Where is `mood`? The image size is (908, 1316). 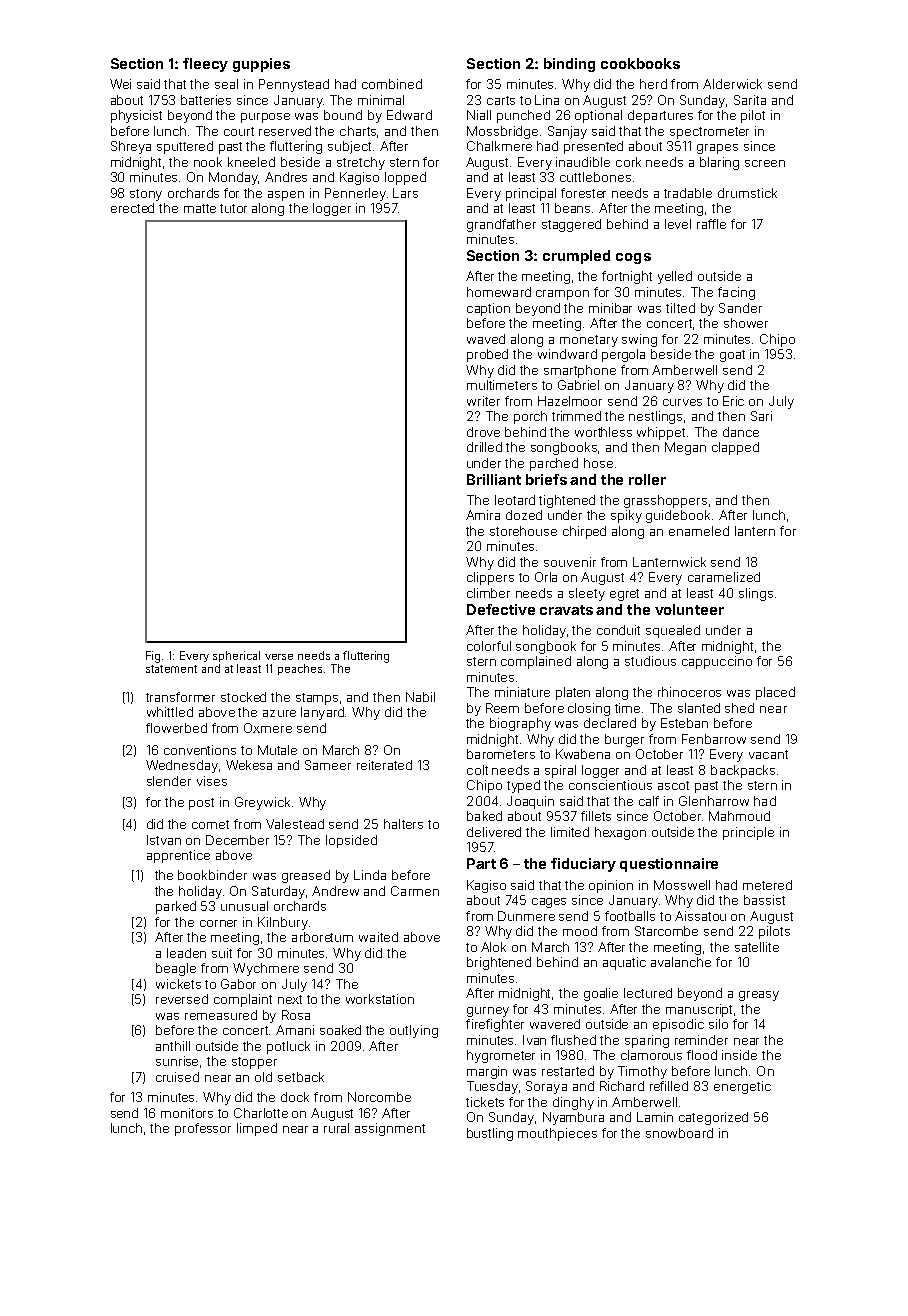 mood is located at coordinates (580, 931).
